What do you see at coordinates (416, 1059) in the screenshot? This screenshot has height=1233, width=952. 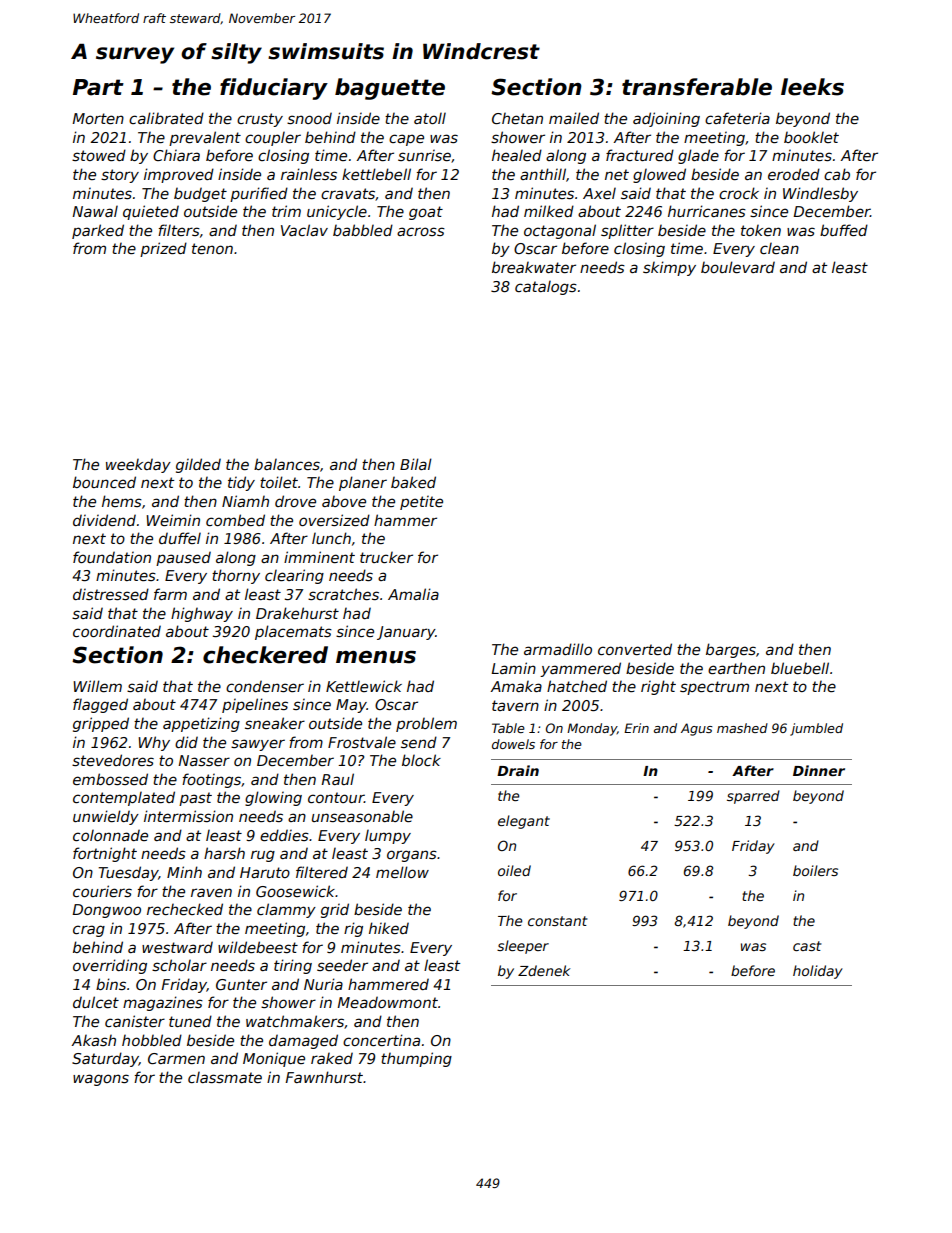 I see `thumping` at bounding box center [416, 1059].
